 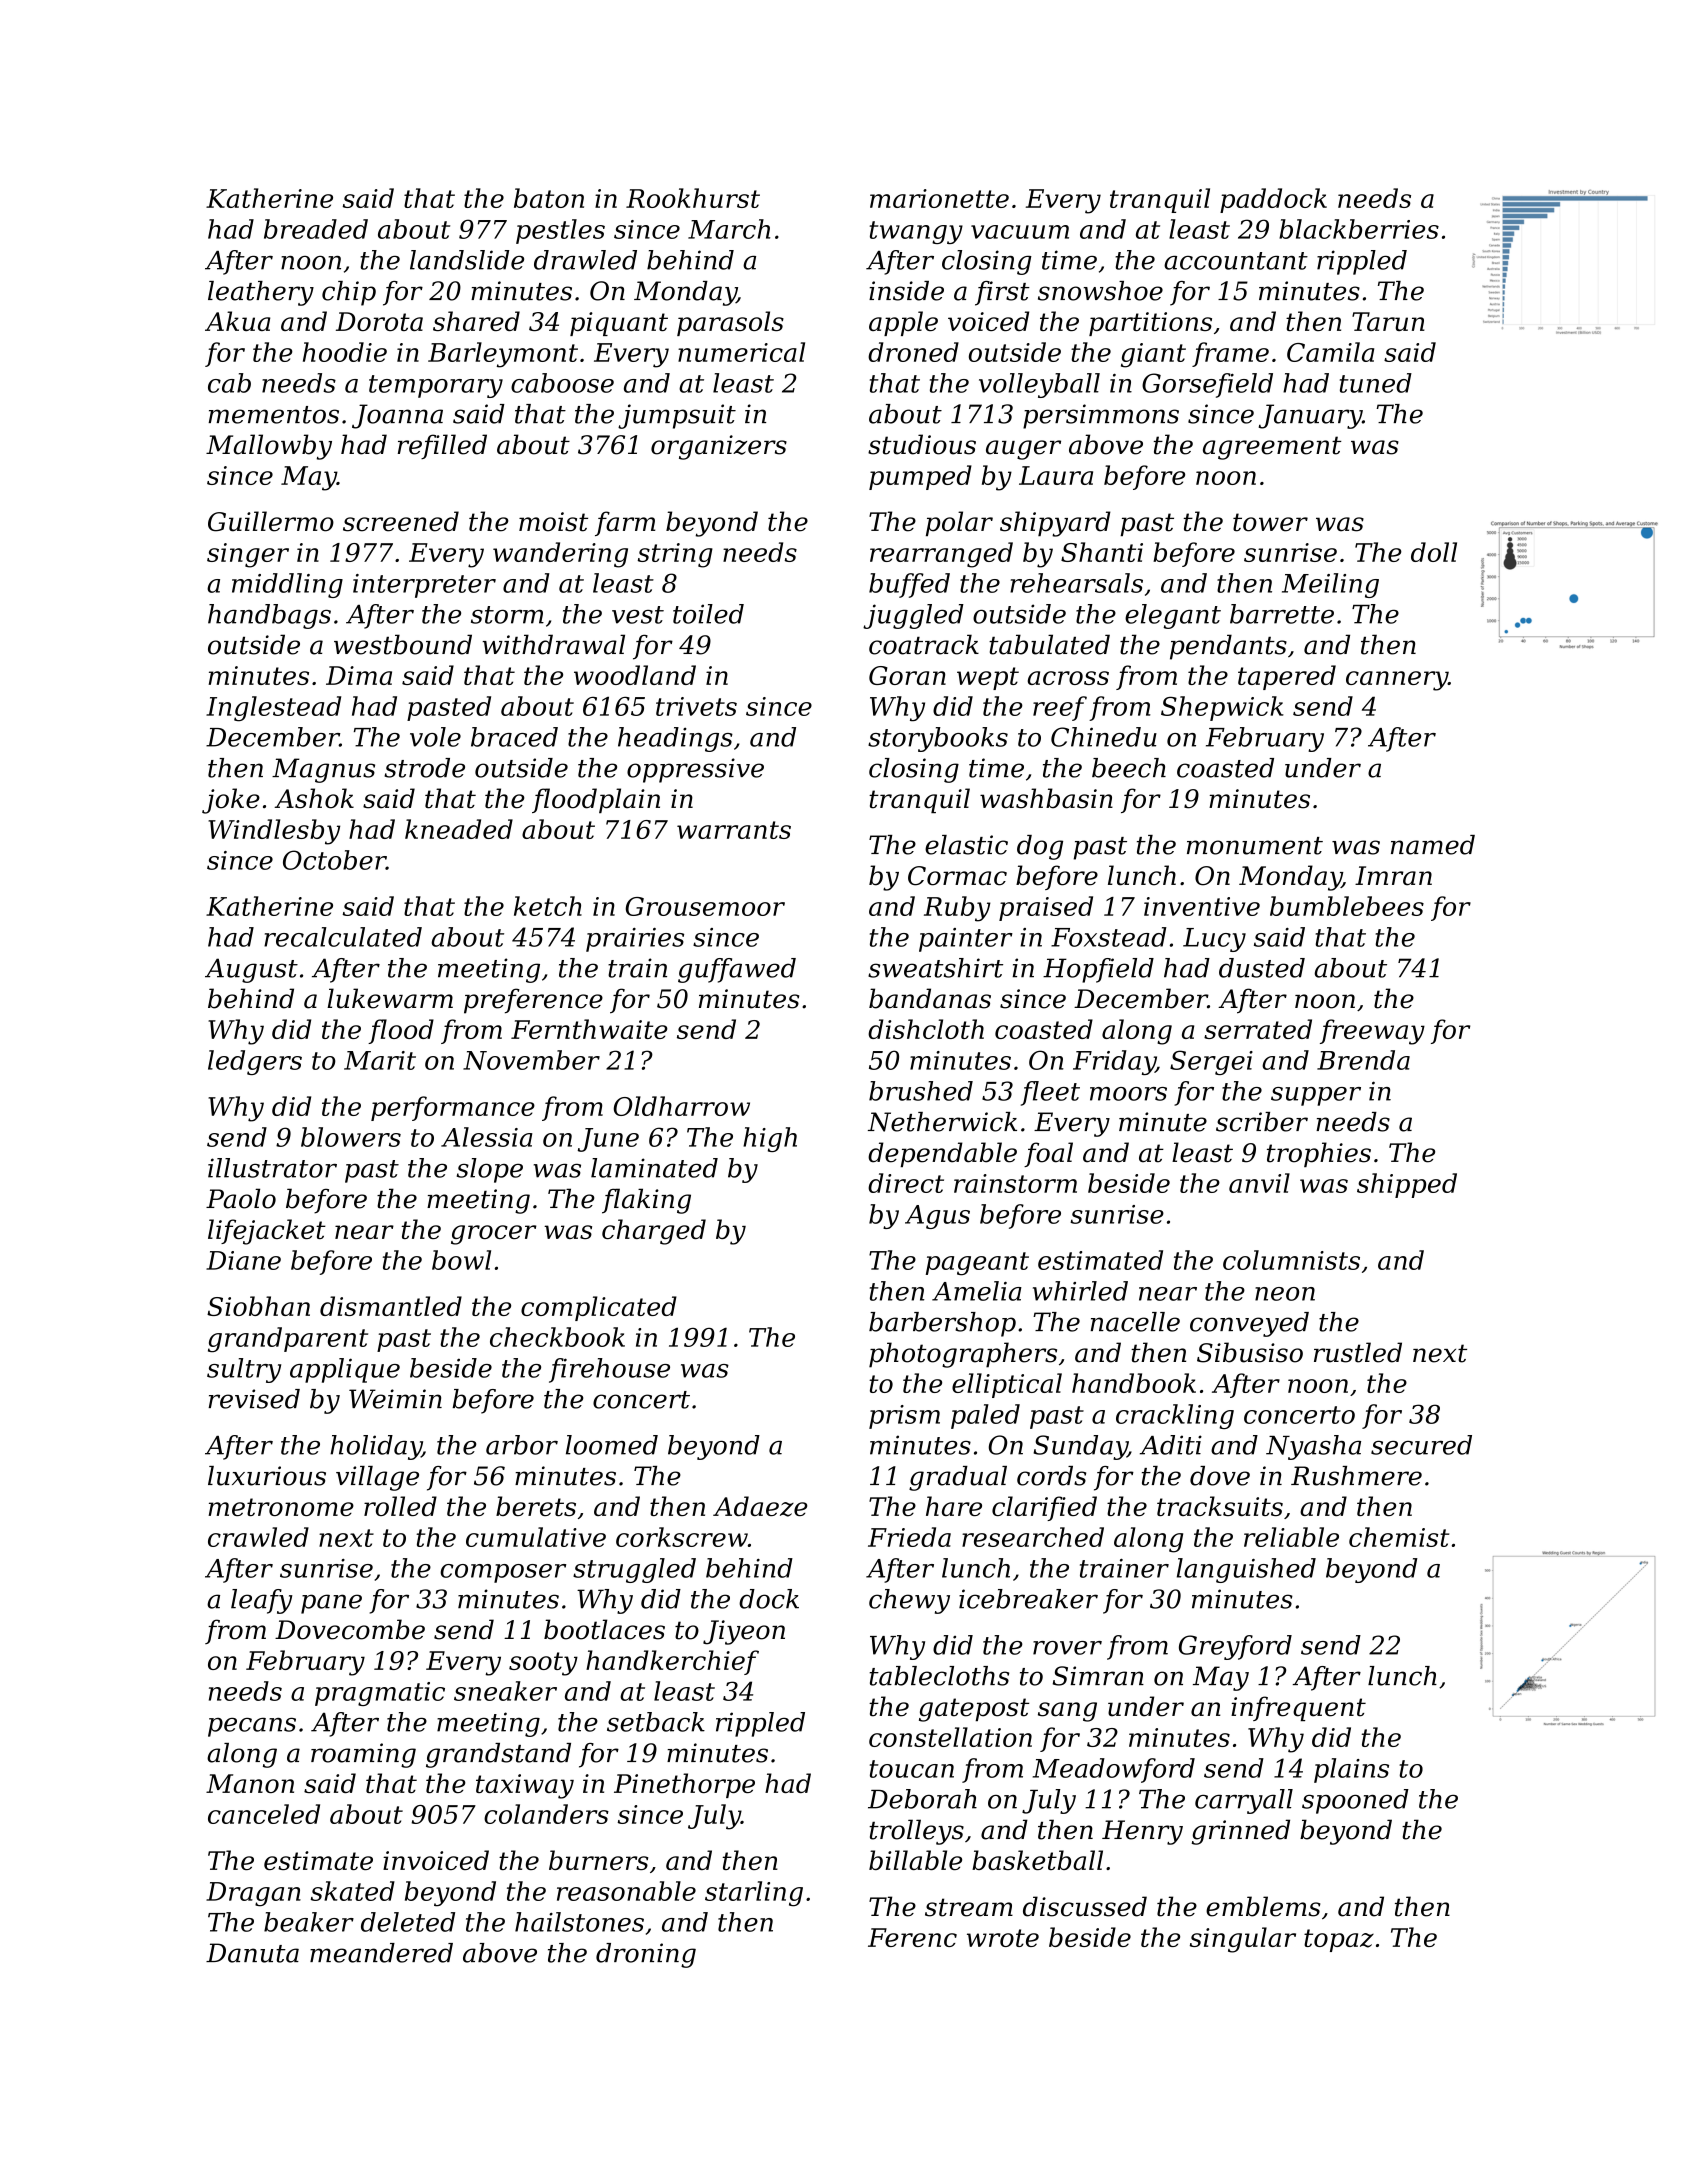 I want to click on Grousemoor, so click(x=705, y=906).
